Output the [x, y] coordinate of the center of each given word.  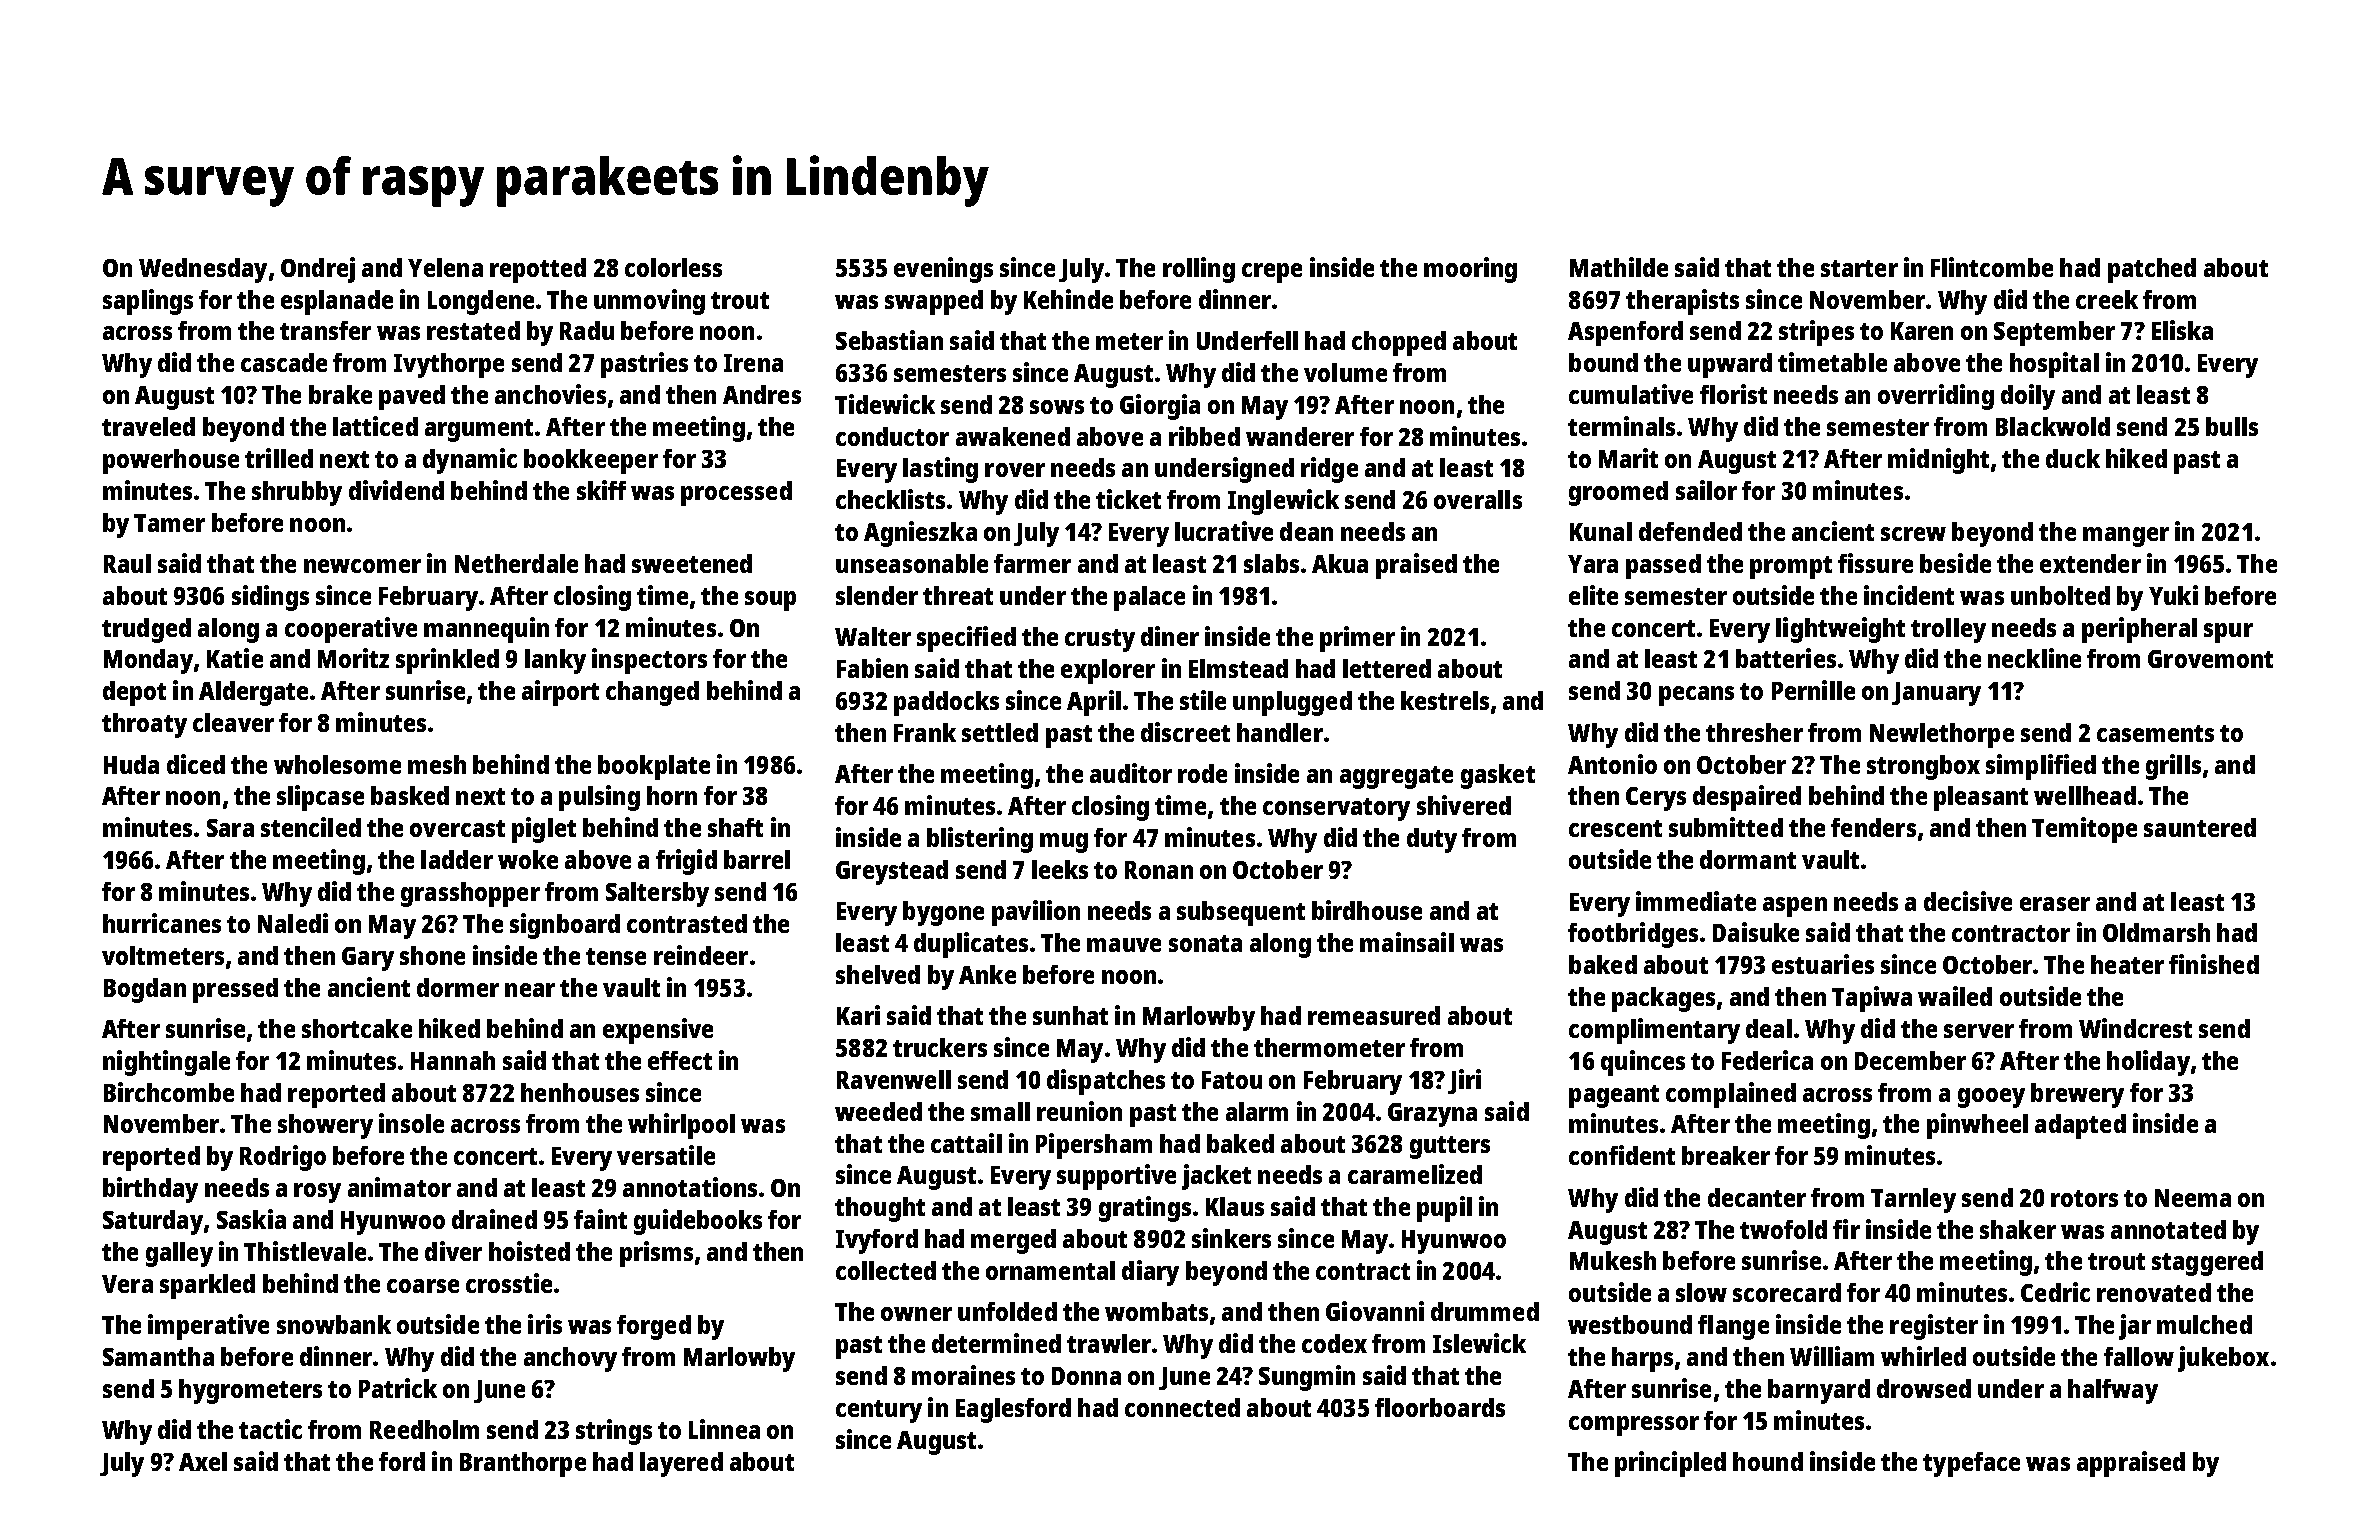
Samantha [158, 1356]
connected [1182, 1407]
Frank [925, 732]
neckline [2034, 658]
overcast [457, 828]
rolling [1199, 270]
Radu [587, 330]
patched [2152, 270]
